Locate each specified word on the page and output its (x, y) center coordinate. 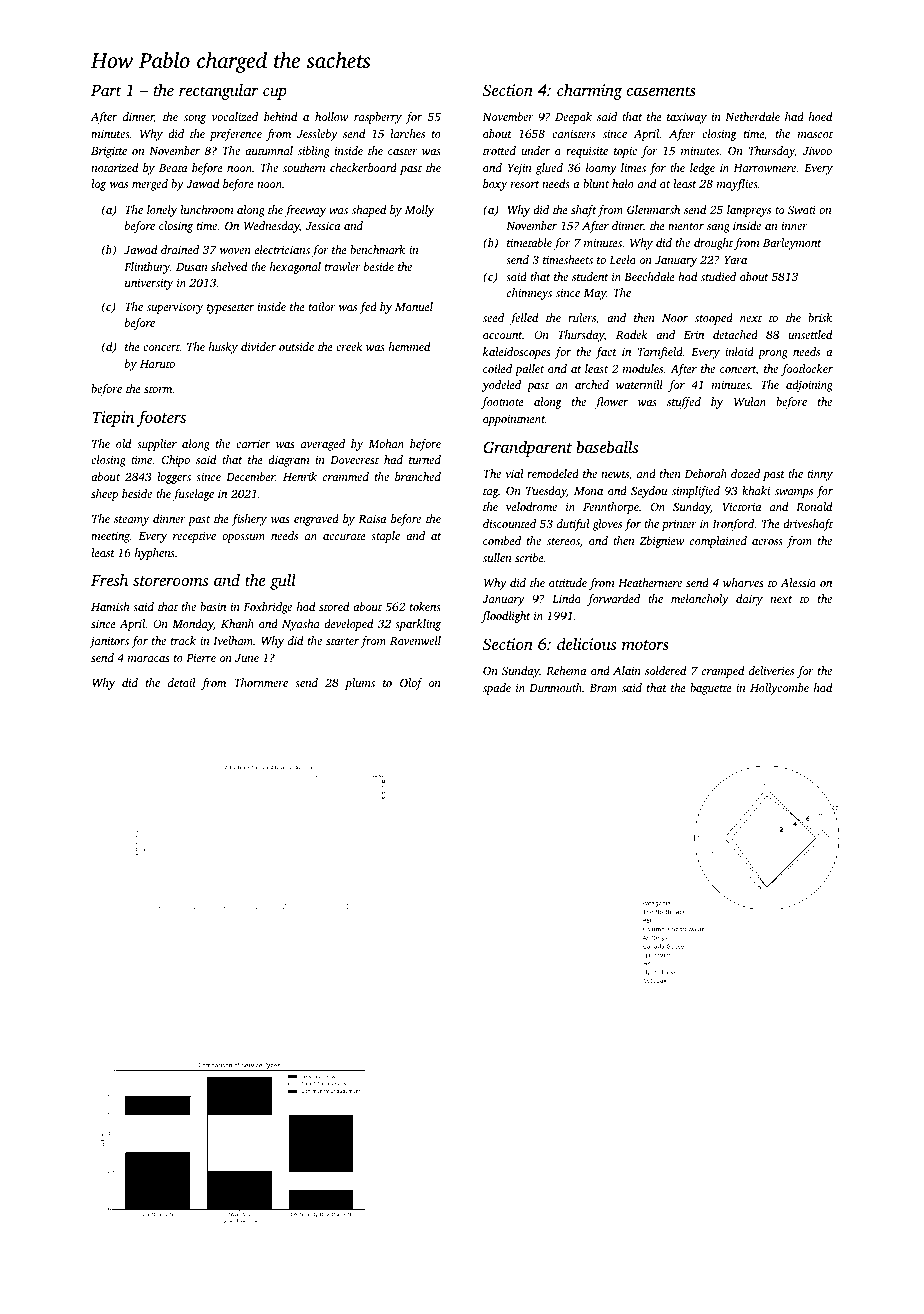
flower (611, 403)
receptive (194, 537)
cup (275, 93)
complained (718, 542)
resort (525, 184)
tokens (425, 606)
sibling (314, 152)
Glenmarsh (653, 209)
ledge (702, 169)
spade (497, 689)
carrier (253, 444)
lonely (162, 211)
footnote (502, 403)
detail (181, 682)
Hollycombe (779, 689)
